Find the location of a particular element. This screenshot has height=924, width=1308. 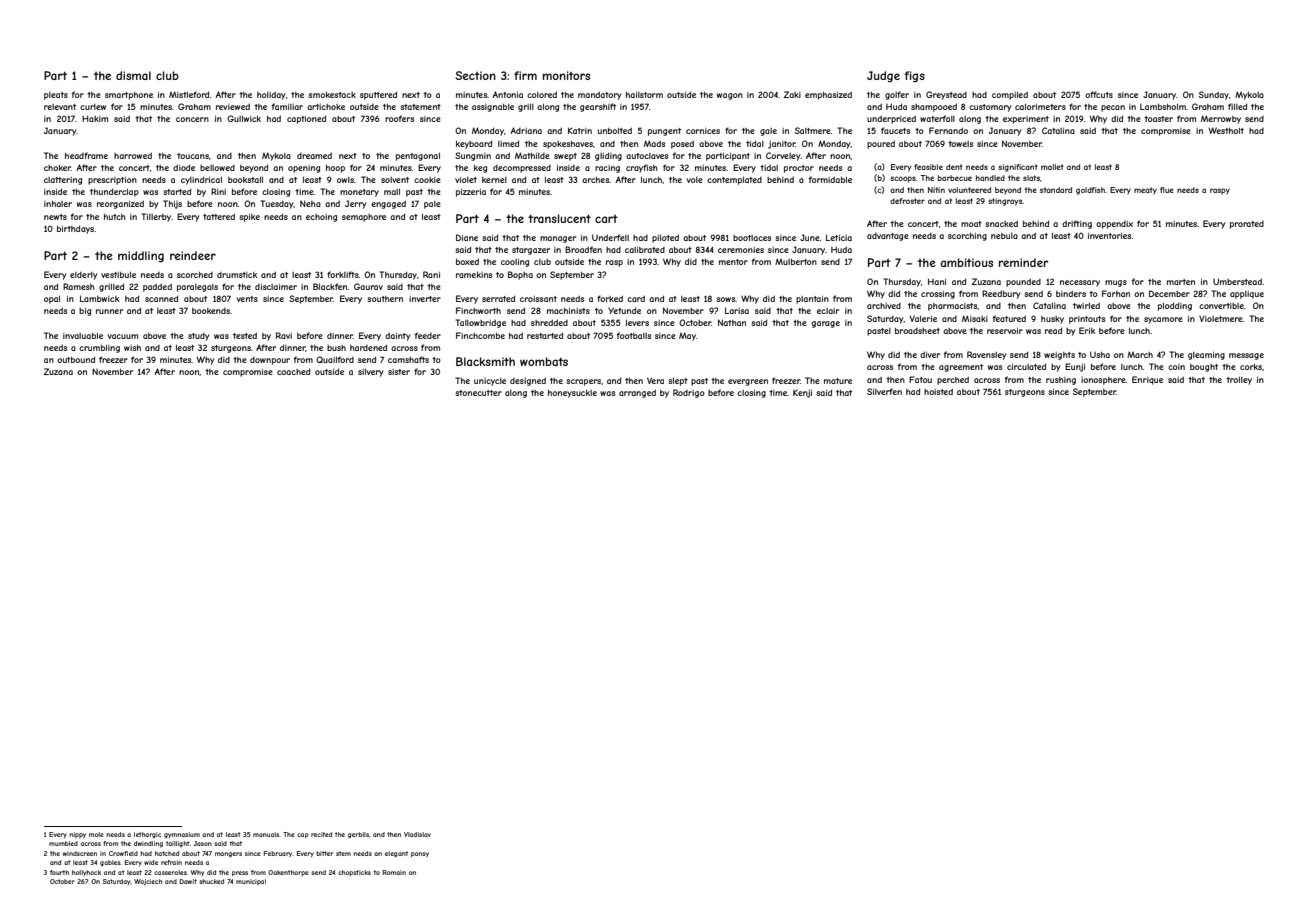

pansy is located at coordinates (420, 854).
